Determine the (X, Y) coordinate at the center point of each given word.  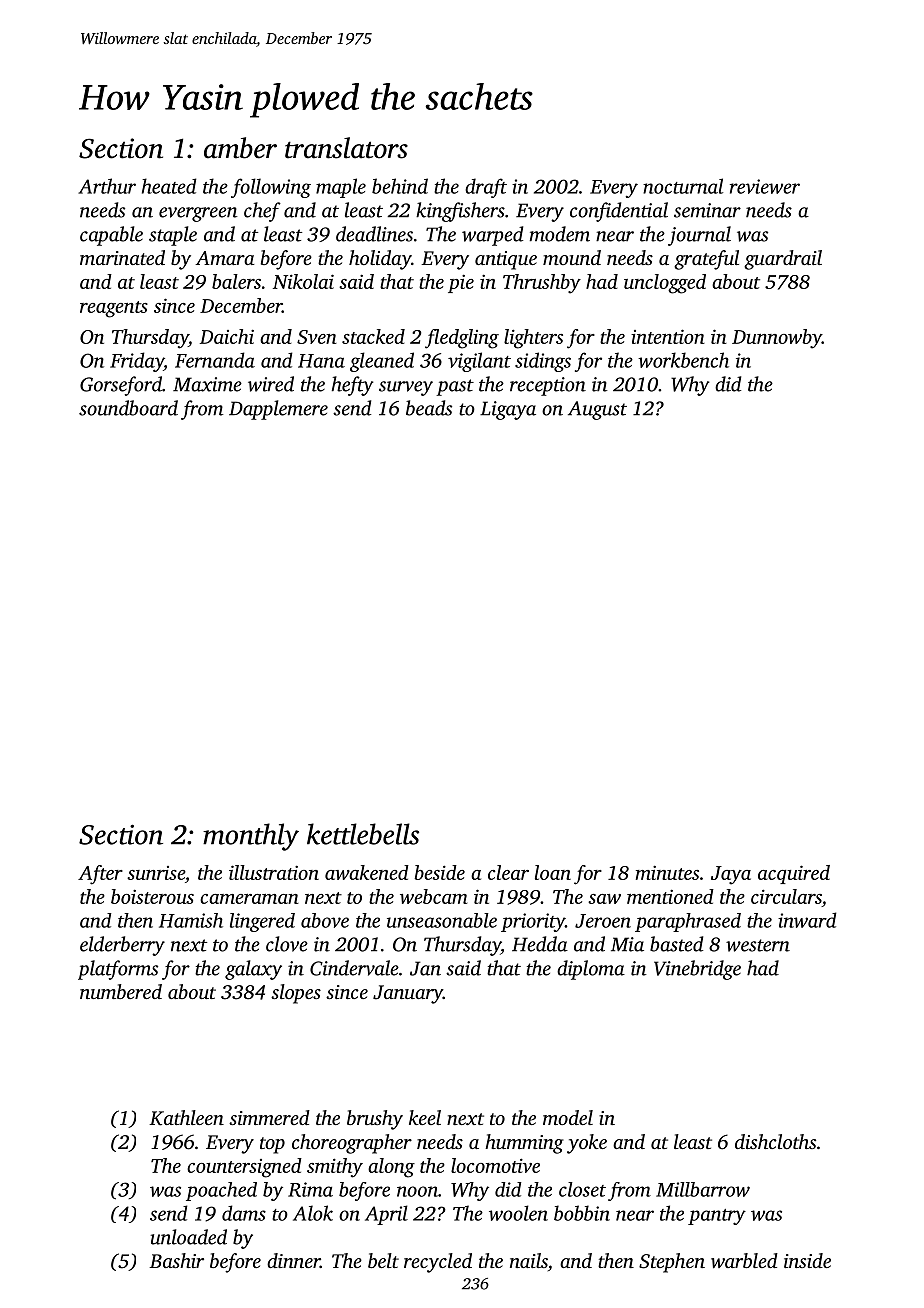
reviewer (765, 186)
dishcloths (775, 1141)
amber (240, 148)
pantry (717, 1217)
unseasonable (442, 920)
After (100, 875)
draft (486, 188)
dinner (293, 1260)
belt (383, 1260)
